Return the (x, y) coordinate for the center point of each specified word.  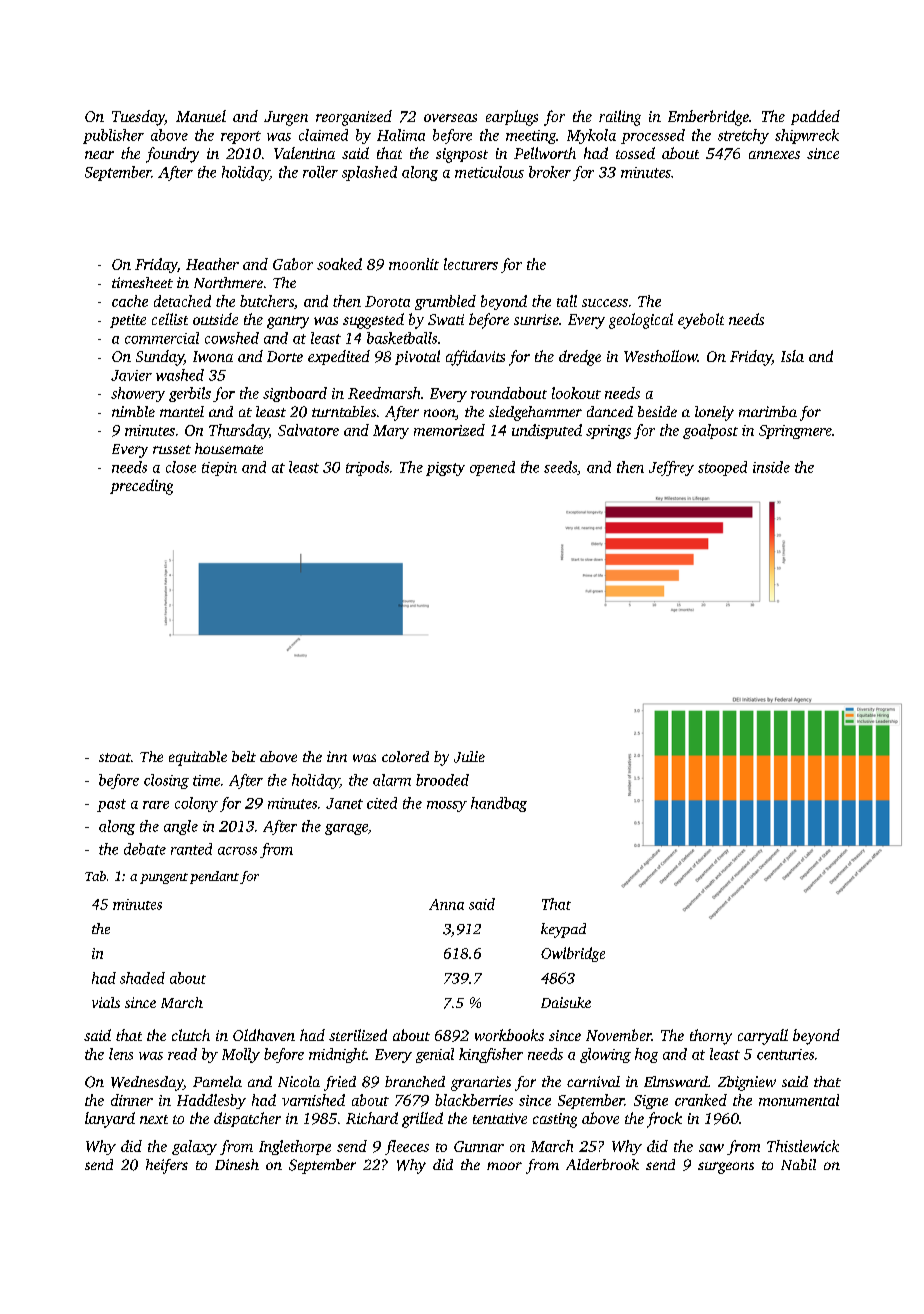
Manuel (201, 116)
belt (244, 756)
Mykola (591, 136)
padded (815, 117)
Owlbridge (573, 954)
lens (121, 1054)
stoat (115, 757)
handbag (499, 804)
